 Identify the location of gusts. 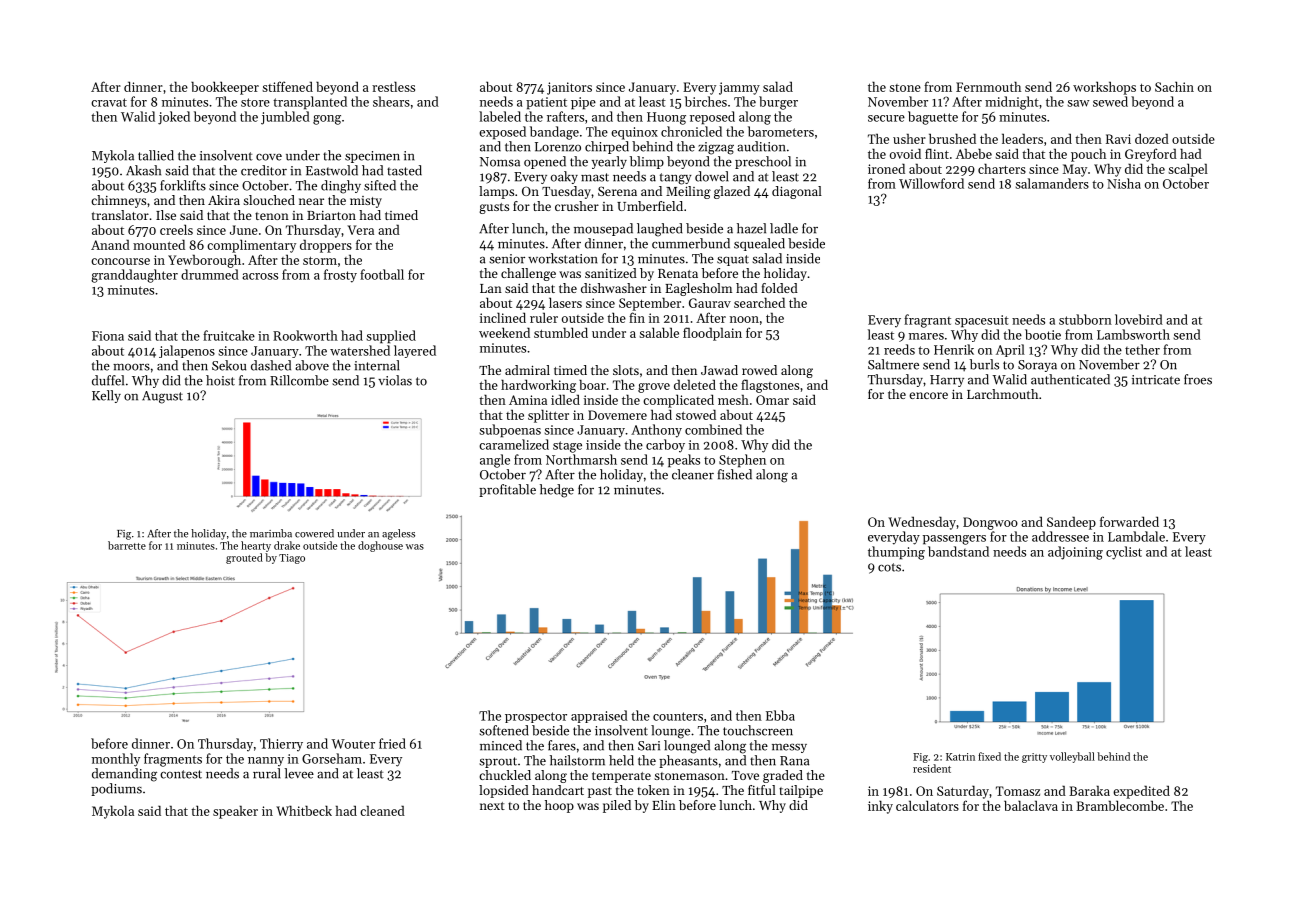
(494, 208).
